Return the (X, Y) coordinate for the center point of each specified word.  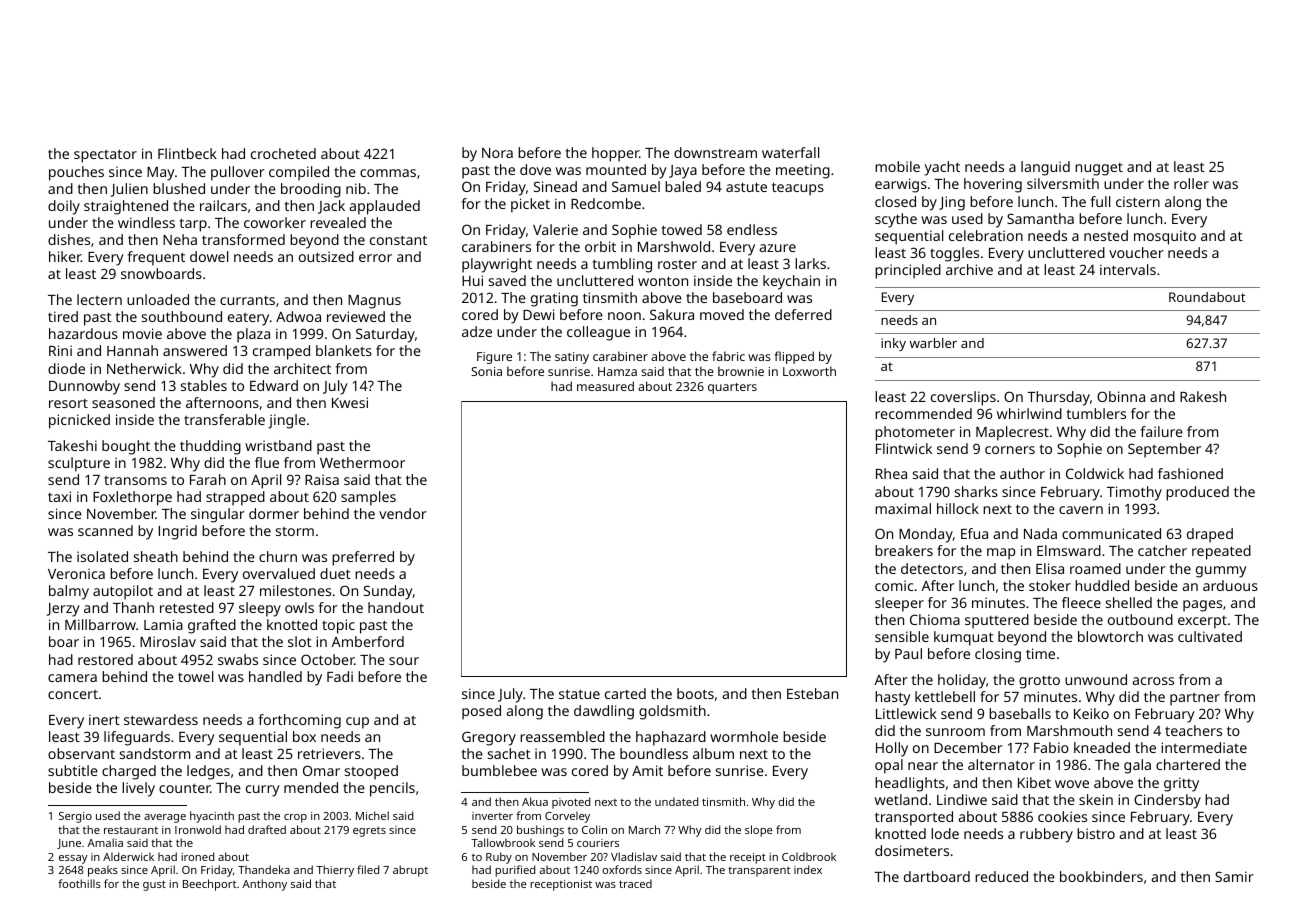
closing (998, 655)
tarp (193, 225)
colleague (598, 333)
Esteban (812, 693)
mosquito (1165, 237)
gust (154, 885)
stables (204, 385)
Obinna (1121, 396)
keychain (791, 282)
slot (300, 641)
